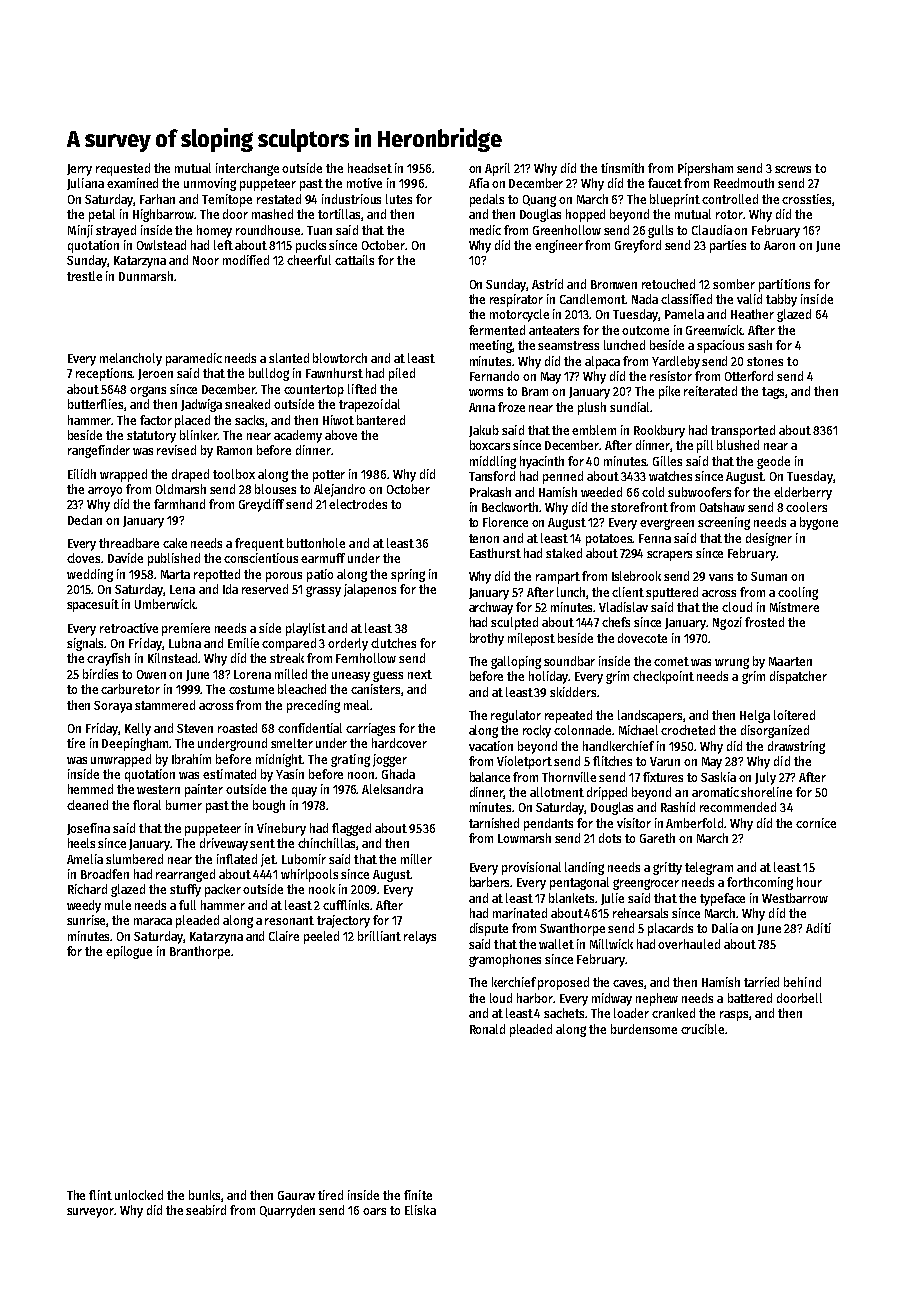 This document has height=1316, width=908. I want to click on galloping, so click(516, 662).
